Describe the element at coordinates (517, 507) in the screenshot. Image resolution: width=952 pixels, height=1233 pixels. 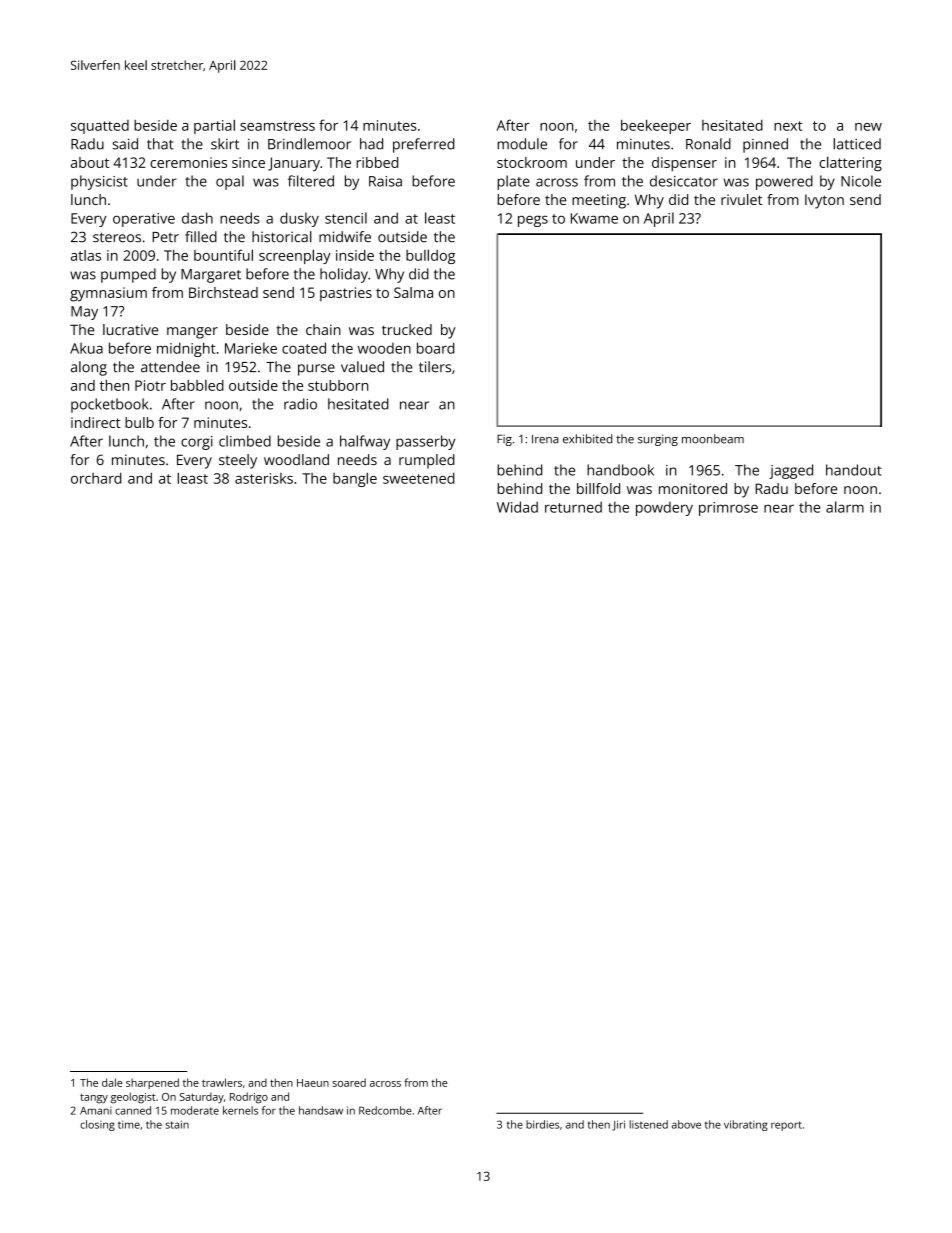
I see `Widad` at that location.
